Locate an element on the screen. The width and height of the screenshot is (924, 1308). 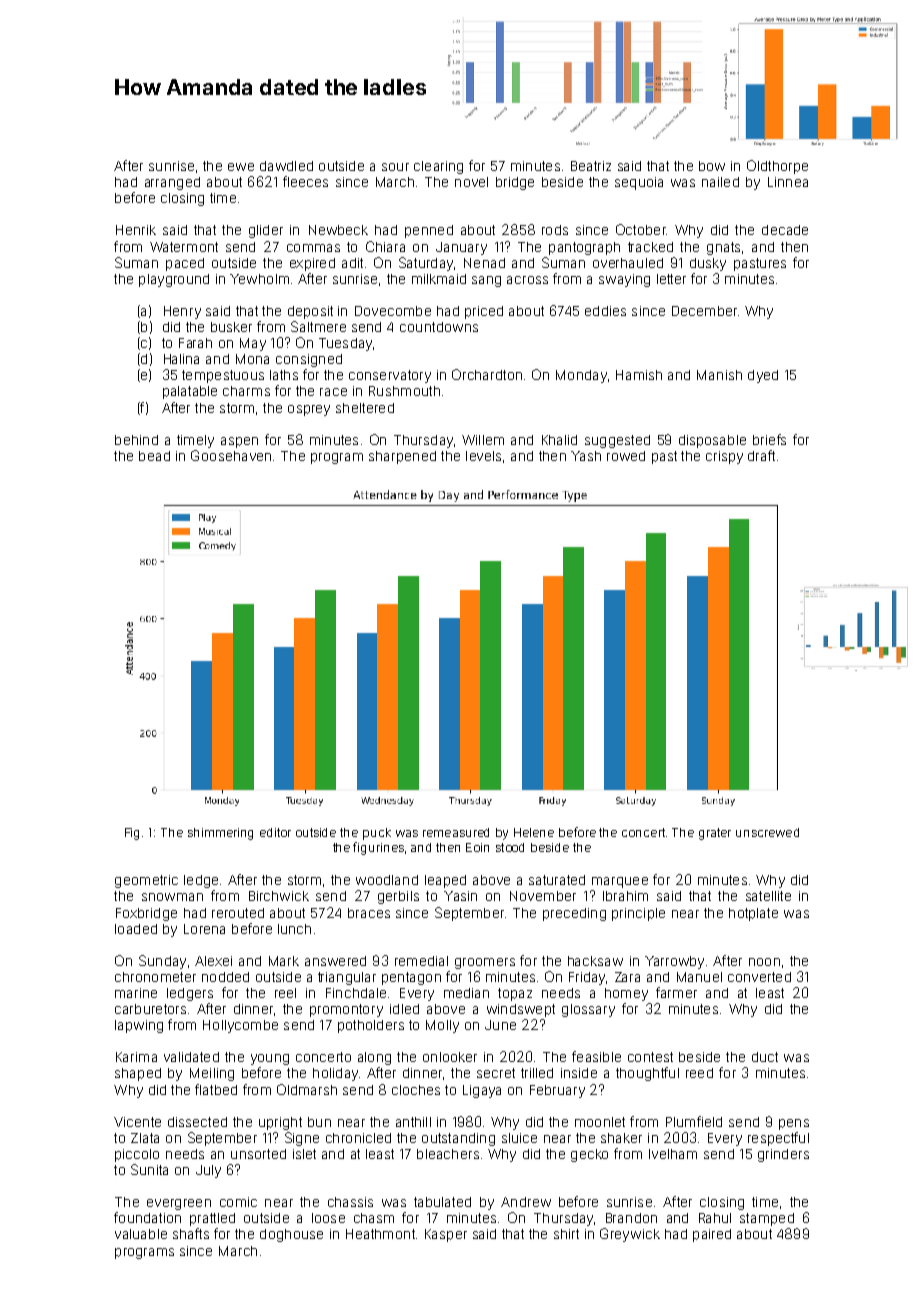
bow is located at coordinates (712, 166).
